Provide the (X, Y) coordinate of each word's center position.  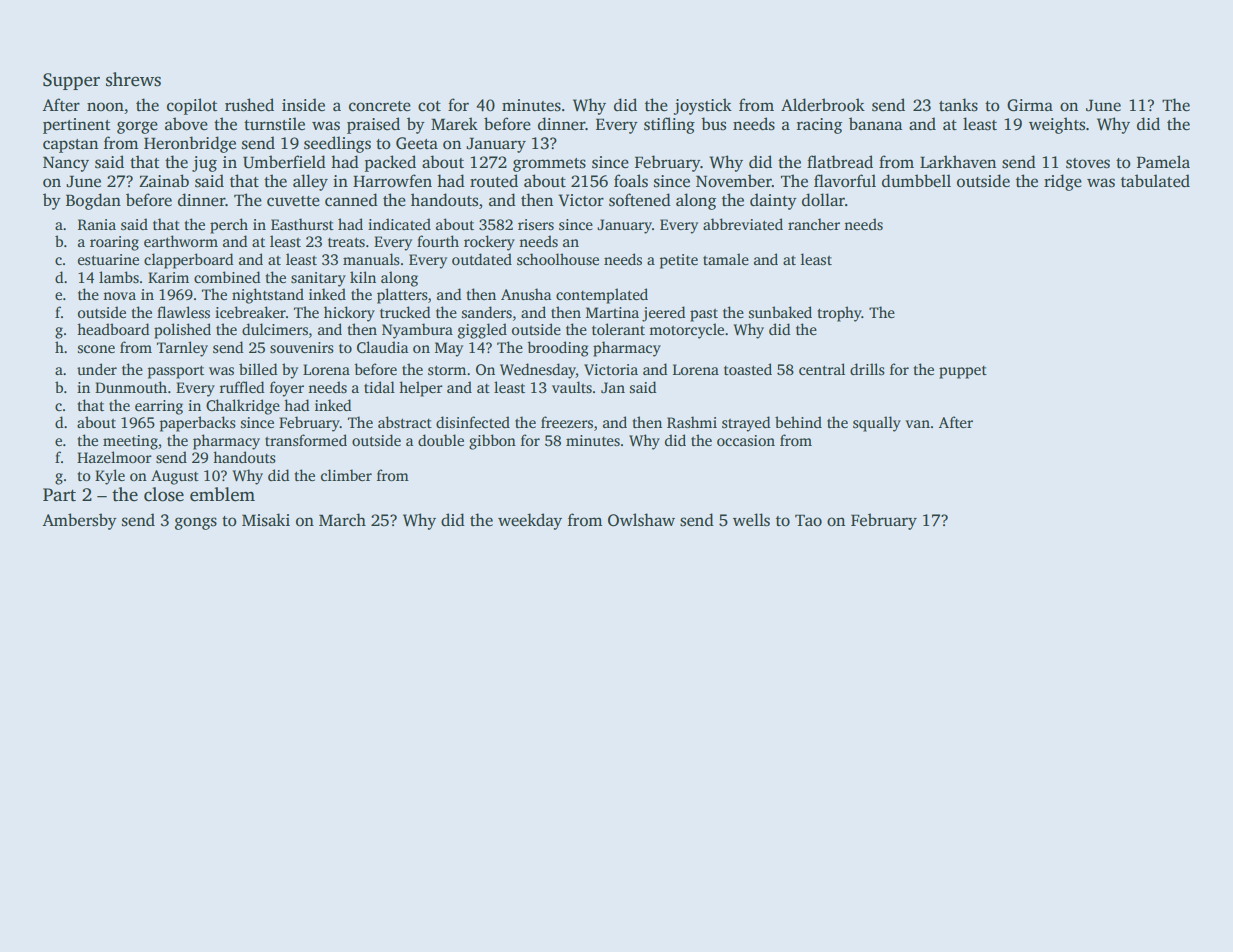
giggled (482, 331)
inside (303, 105)
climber (346, 475)
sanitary (318, 279)
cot (429, 106)
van (917, 424)
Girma (1030, 105)
